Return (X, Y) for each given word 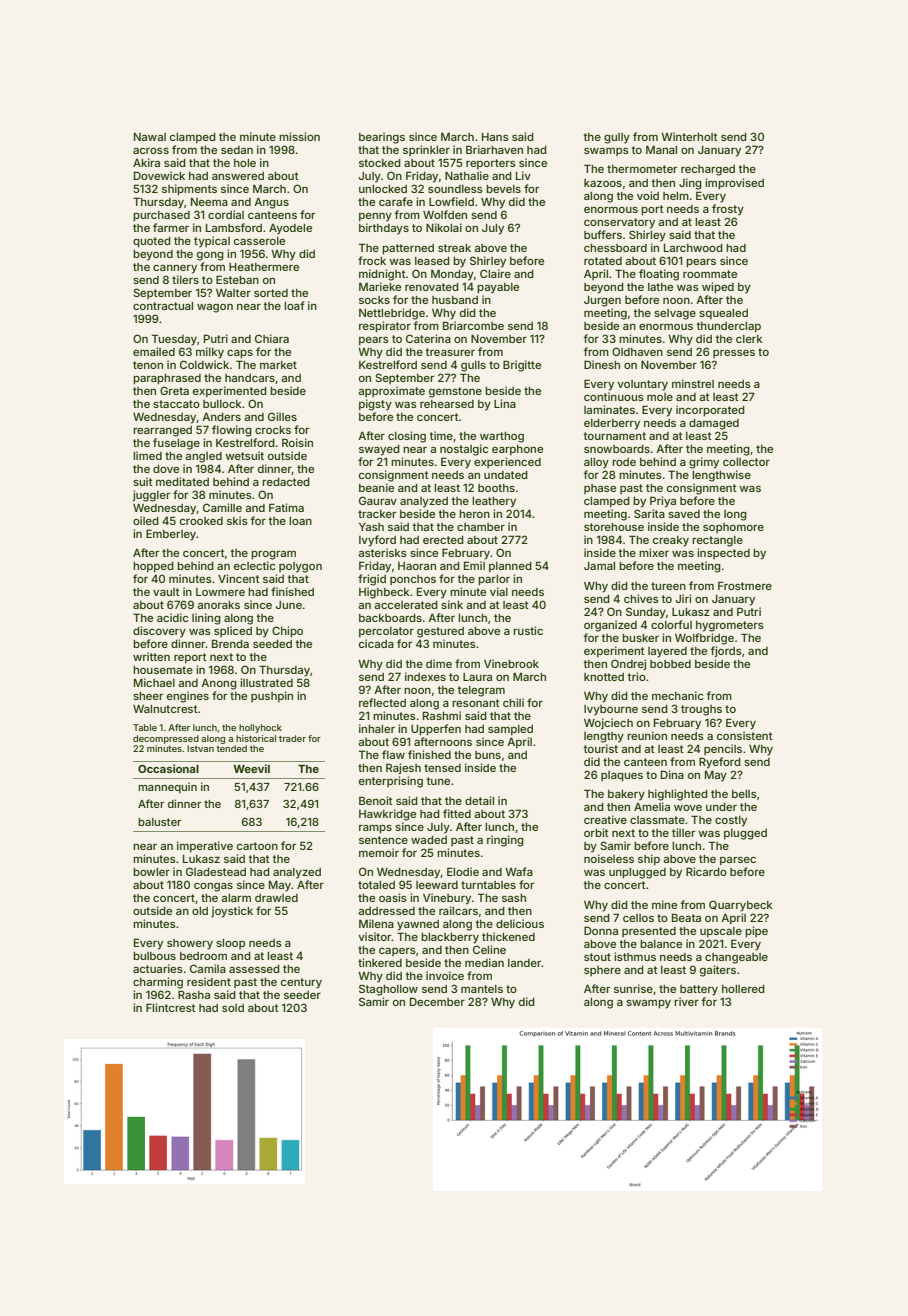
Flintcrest (171, 1007)
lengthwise (721, 476)
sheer (148, 696)
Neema (209, 202)
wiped (718, 288)
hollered (743, 989)
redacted (286, 482)
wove (688, 808)
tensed (442, 768)
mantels (482, 989)
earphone (517, 450)
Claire (495, 273)
